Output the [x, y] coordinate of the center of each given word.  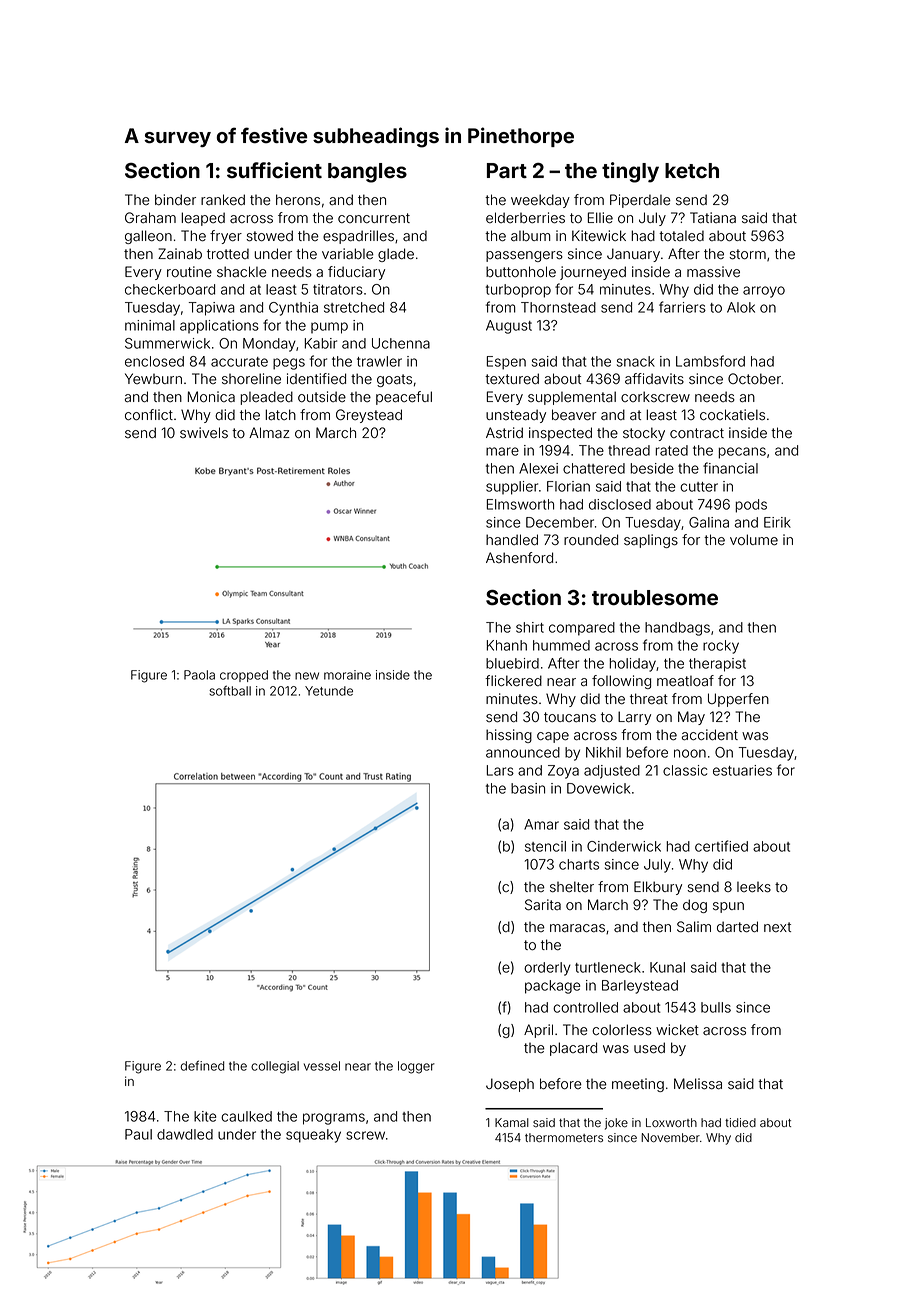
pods [751, 506]
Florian [568, 486]
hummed [561, 645]
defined [202, 1065]
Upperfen [738, 700]
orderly [547, 969]
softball [230, 690]
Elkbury [658, 888]
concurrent [374, 218]
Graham [150, 218]
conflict [149, 415]
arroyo [764, 292]
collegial [275, 1067]
